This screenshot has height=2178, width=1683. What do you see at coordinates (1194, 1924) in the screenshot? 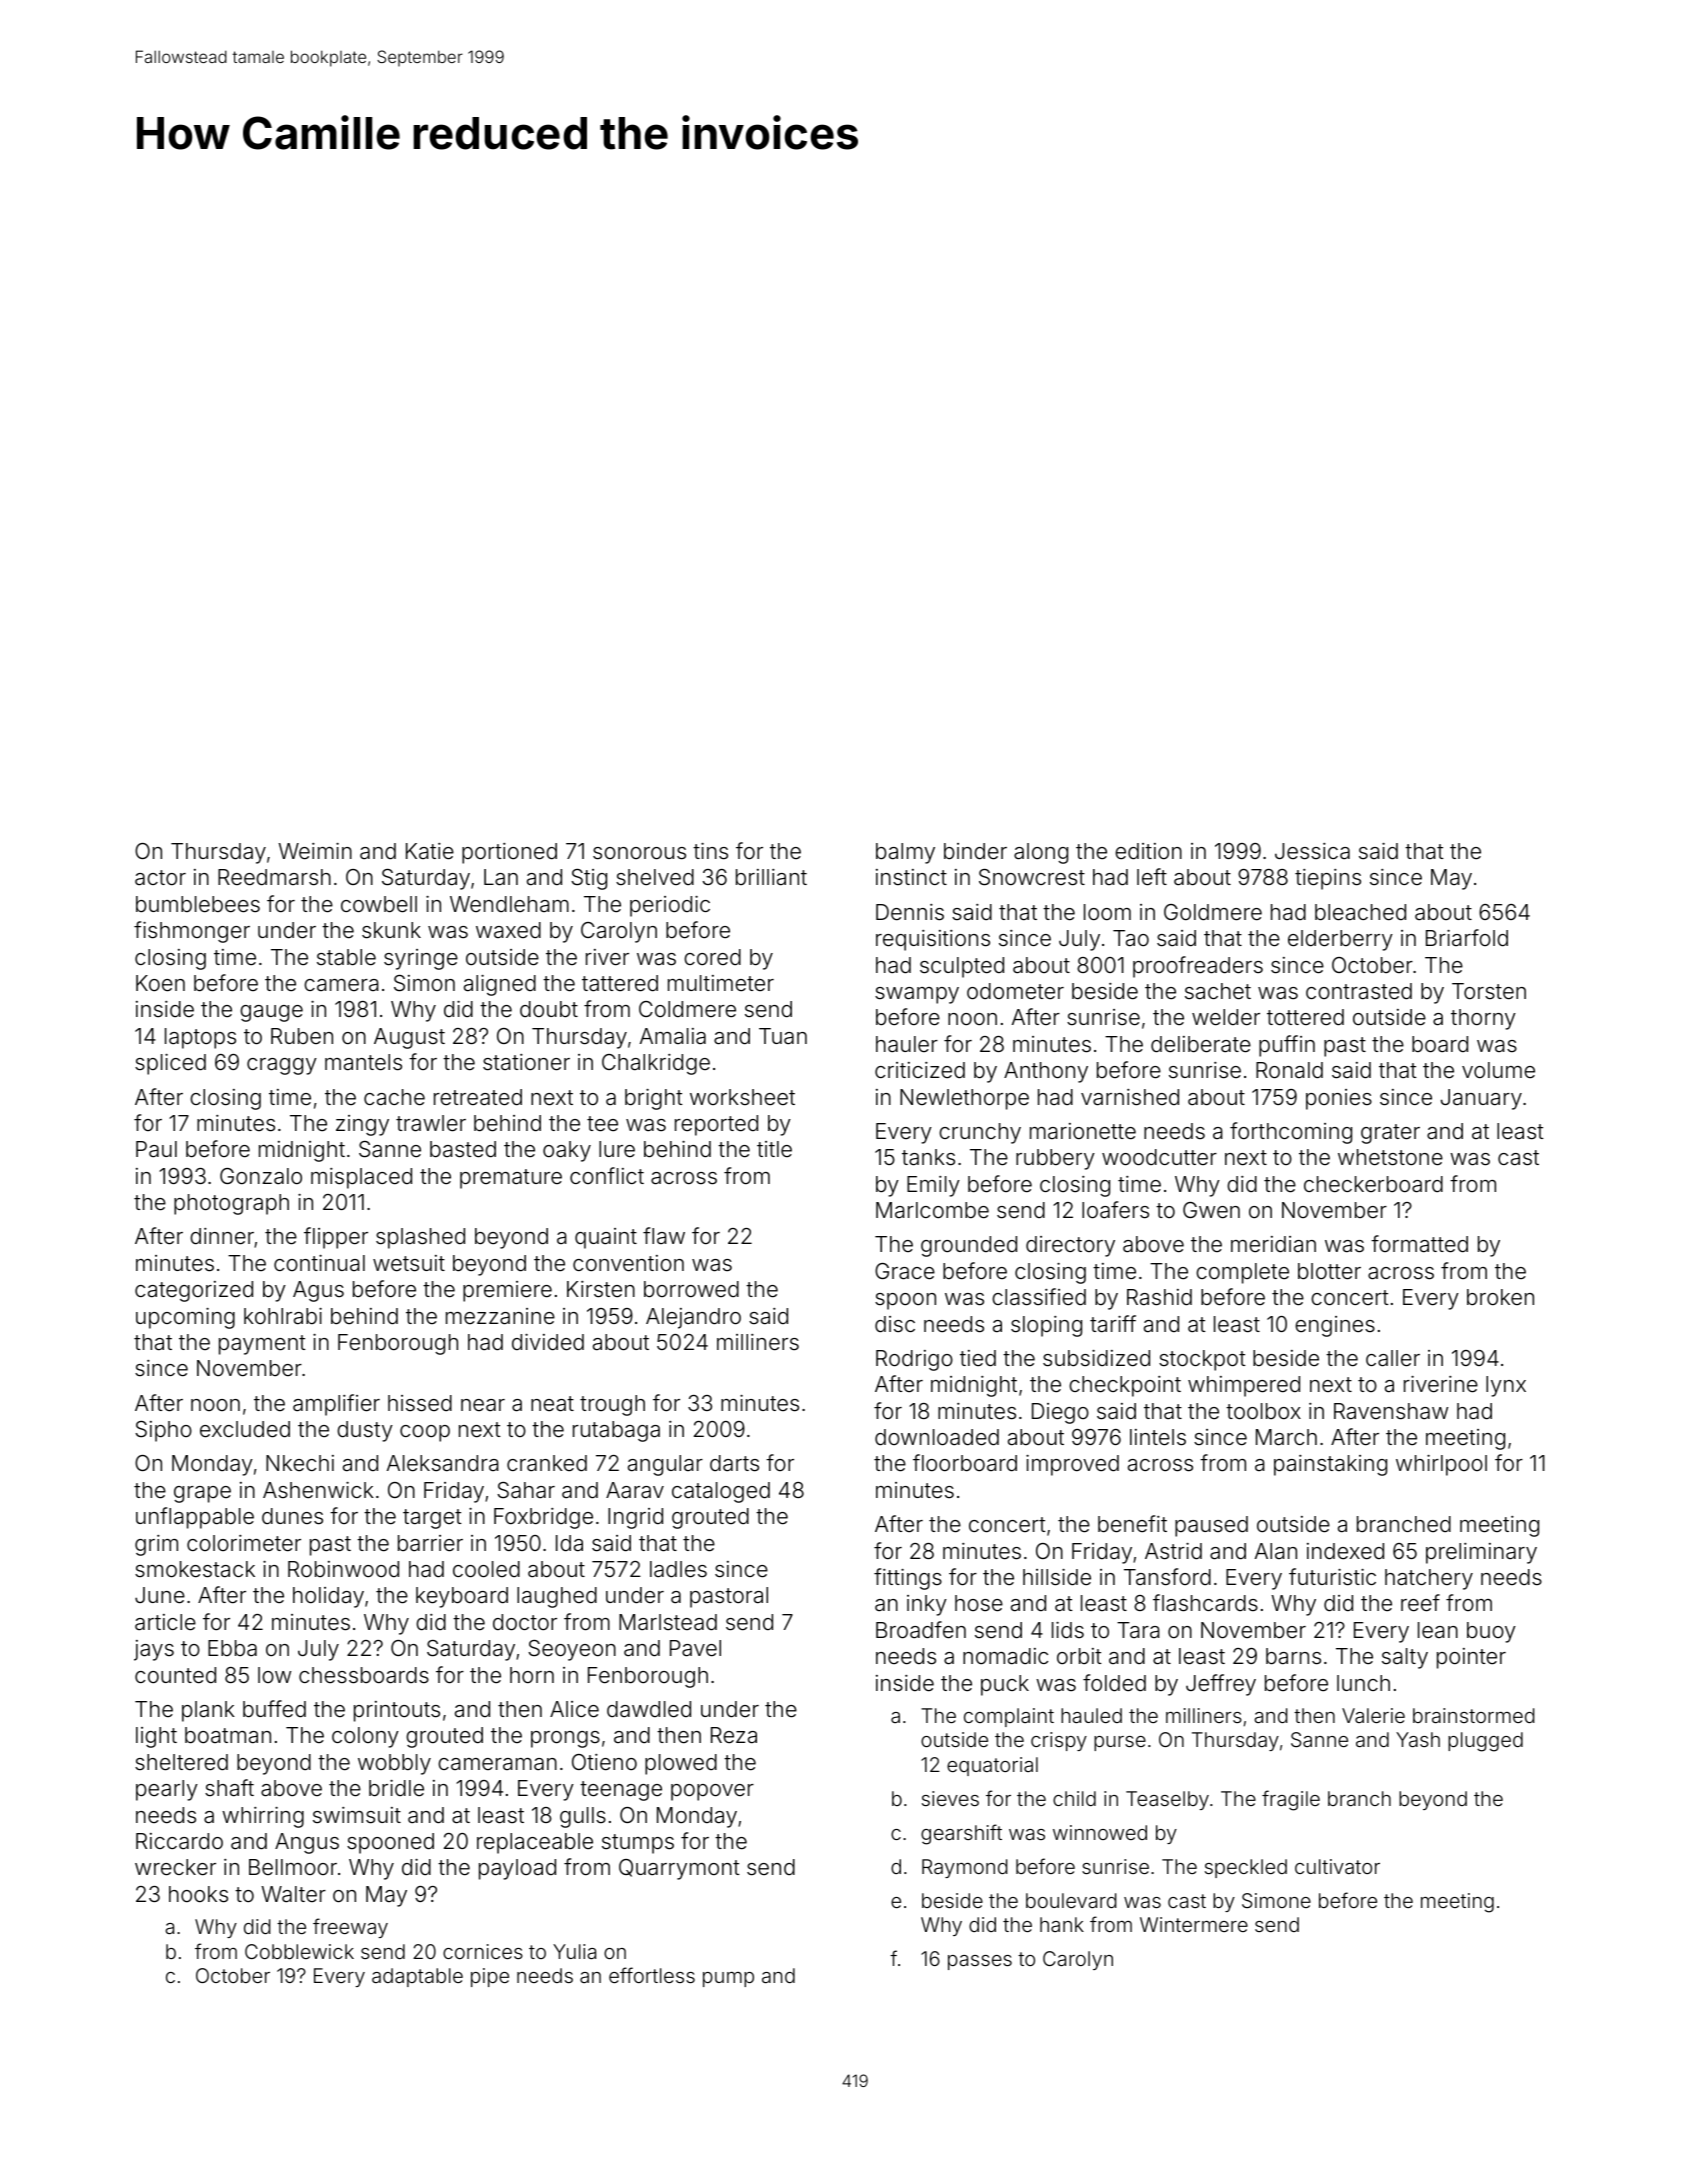
I see `Wintermere` at bounding box center [1194, 1924].
